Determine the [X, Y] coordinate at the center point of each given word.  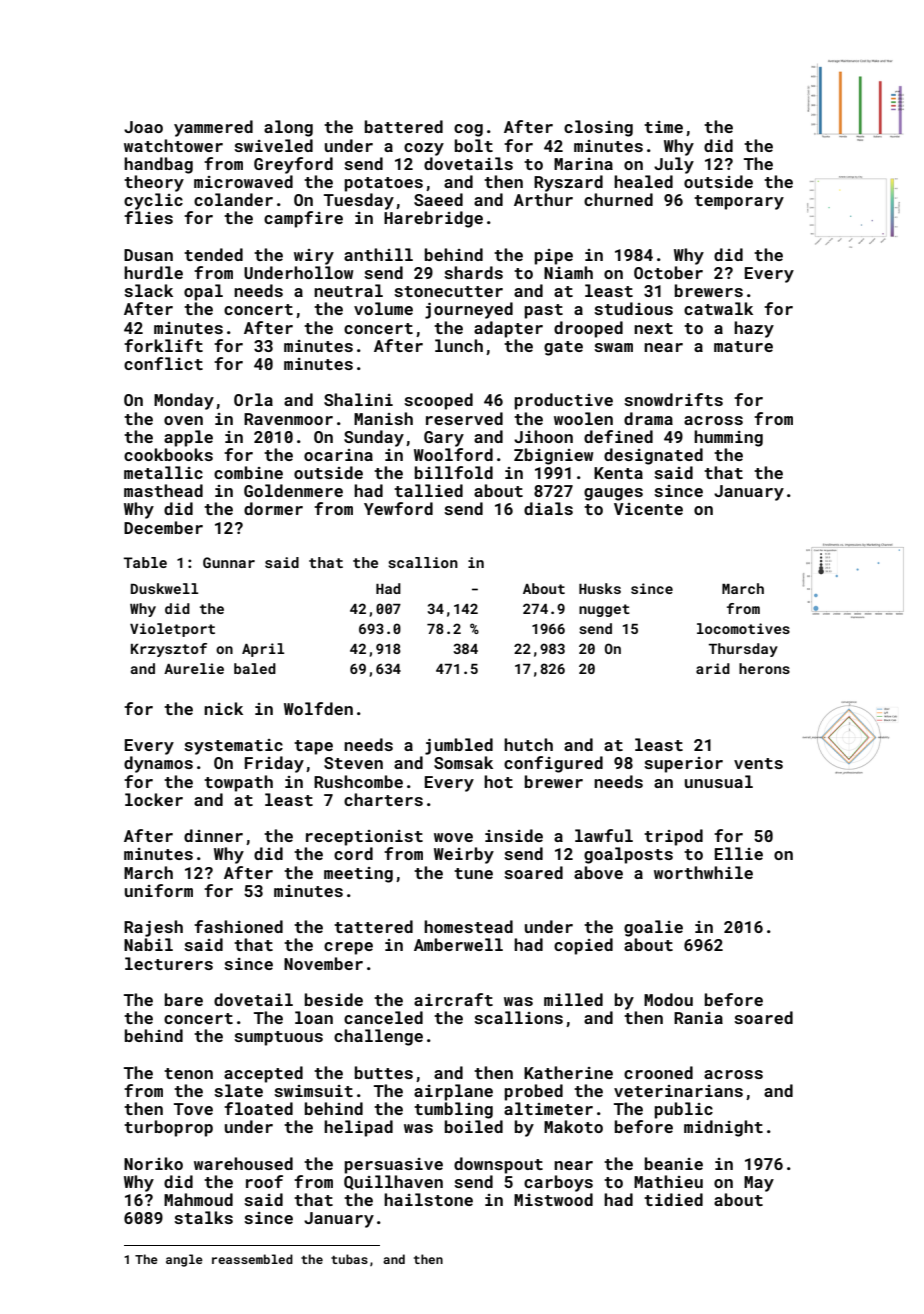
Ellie [739, 853]
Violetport [172, 630]
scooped [438, 401]
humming [728, 438]
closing [598, 128]
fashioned [238, 926]
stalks [203, 1217]
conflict [163, 363]
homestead [468, 926]
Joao [143, 127]
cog [468, 130]
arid [713, 668]
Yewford [398, 508]
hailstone [428, 1199]
